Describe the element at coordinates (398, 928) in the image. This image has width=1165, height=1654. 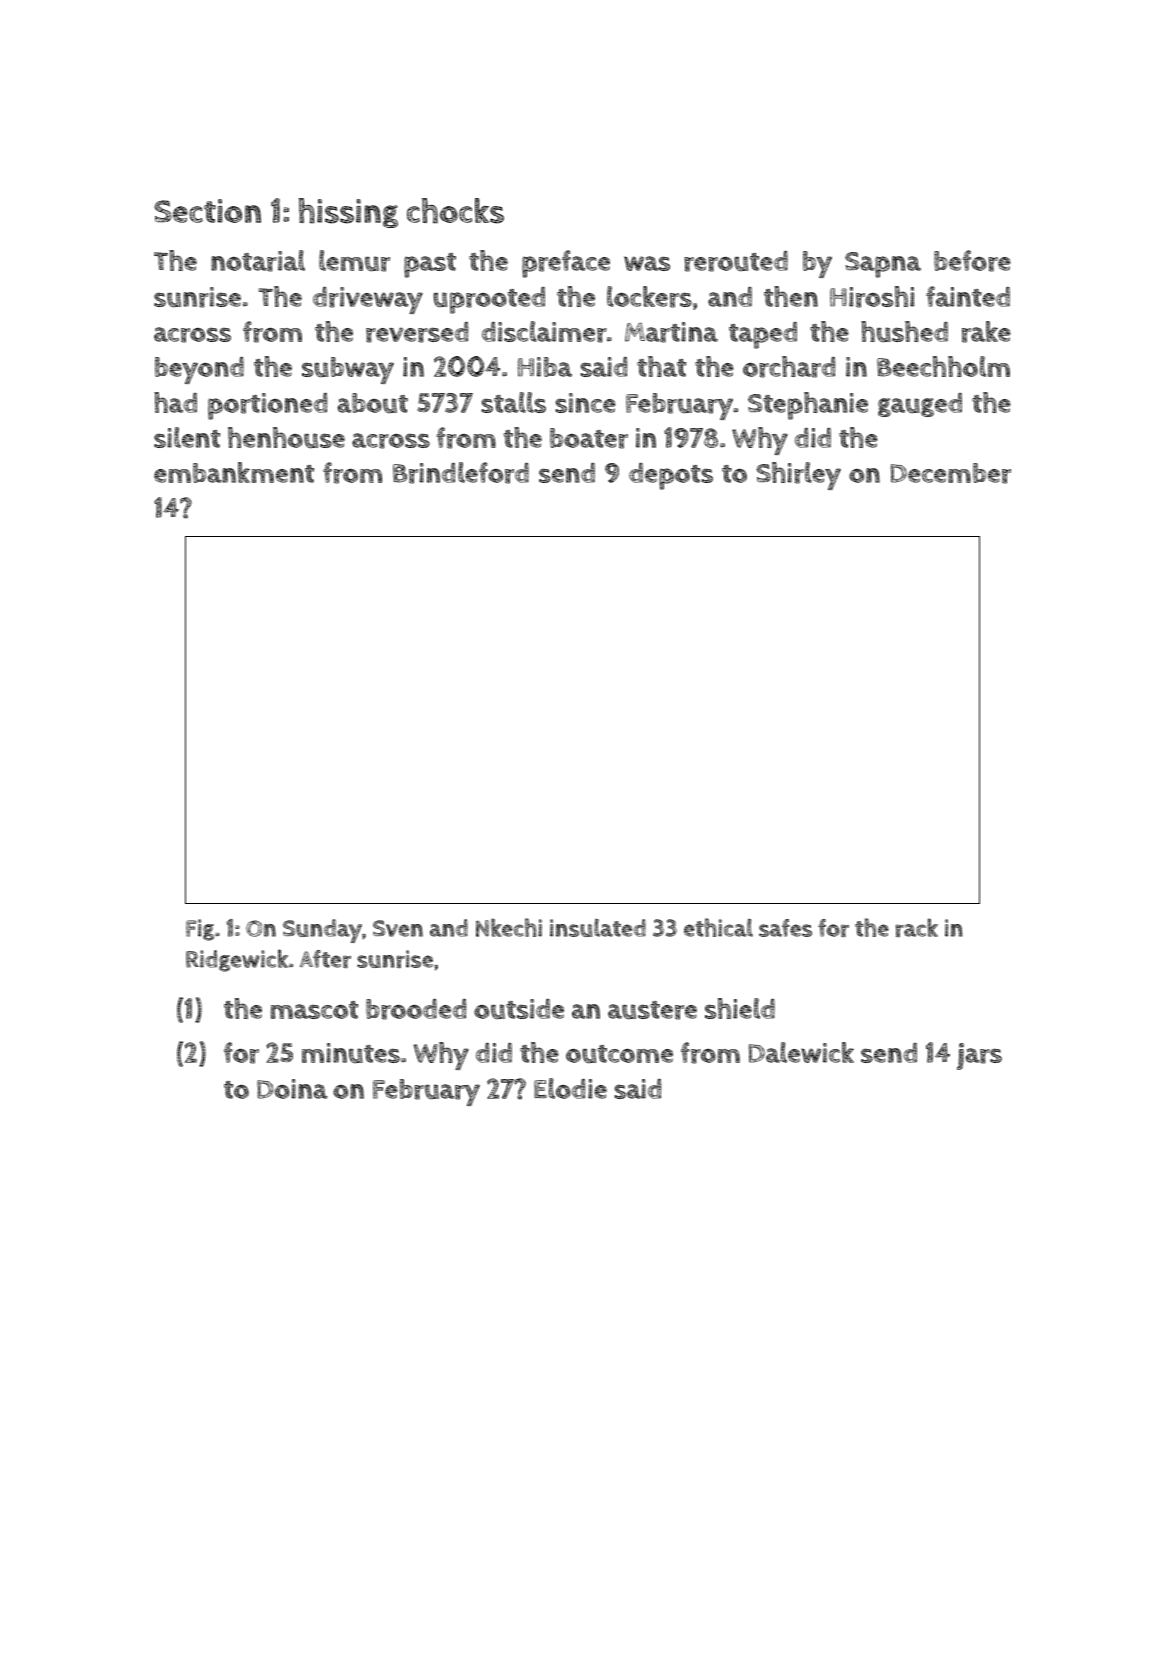
I see `Sven` at that location.
